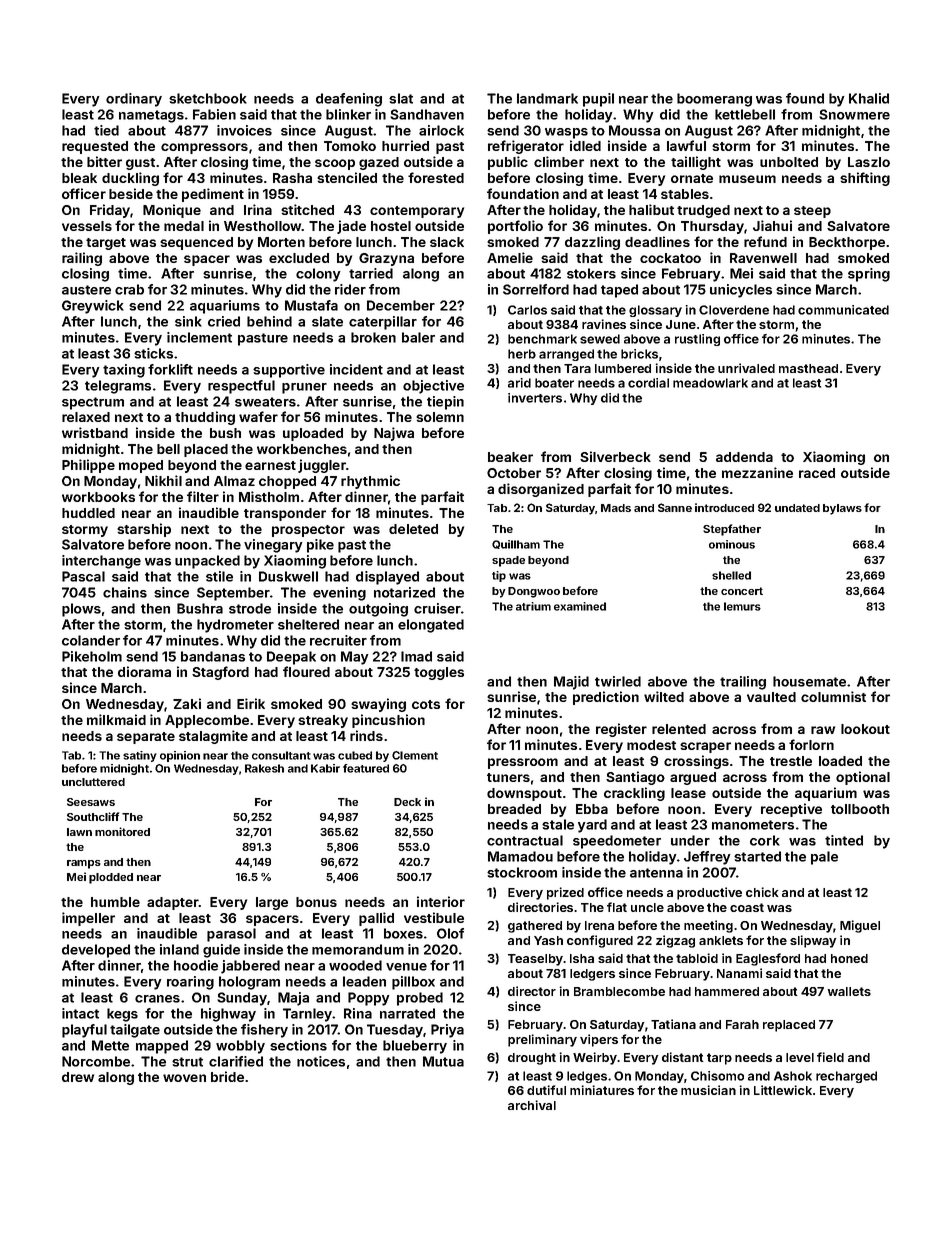 This page has width=952, height=1233. I want to click on baler, so click(418, 337).
